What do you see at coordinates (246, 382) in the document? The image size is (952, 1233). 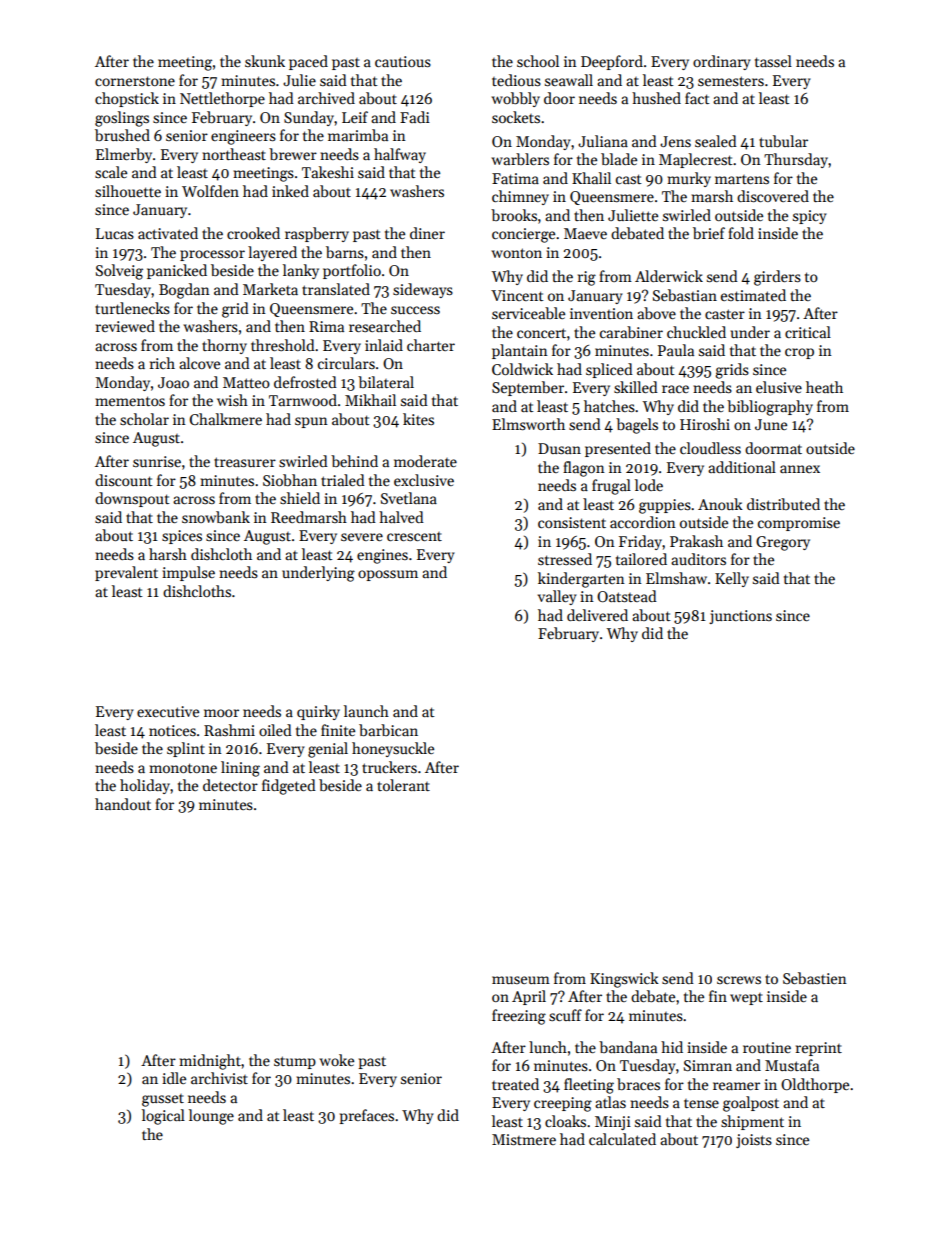 I see `Matteo` at bounding box center [246, 382].
